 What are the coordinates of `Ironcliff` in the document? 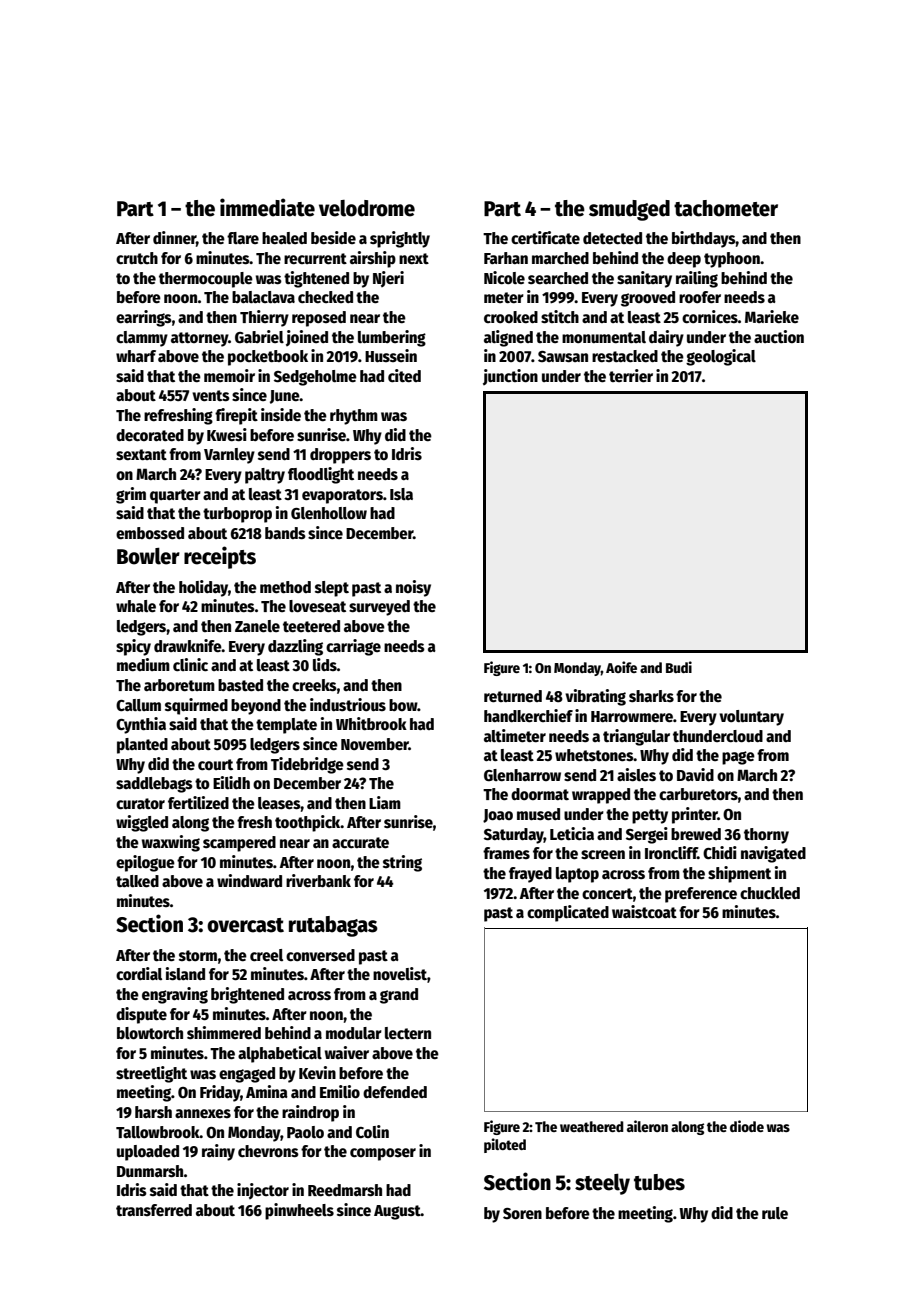 It's located at (671, 853).
